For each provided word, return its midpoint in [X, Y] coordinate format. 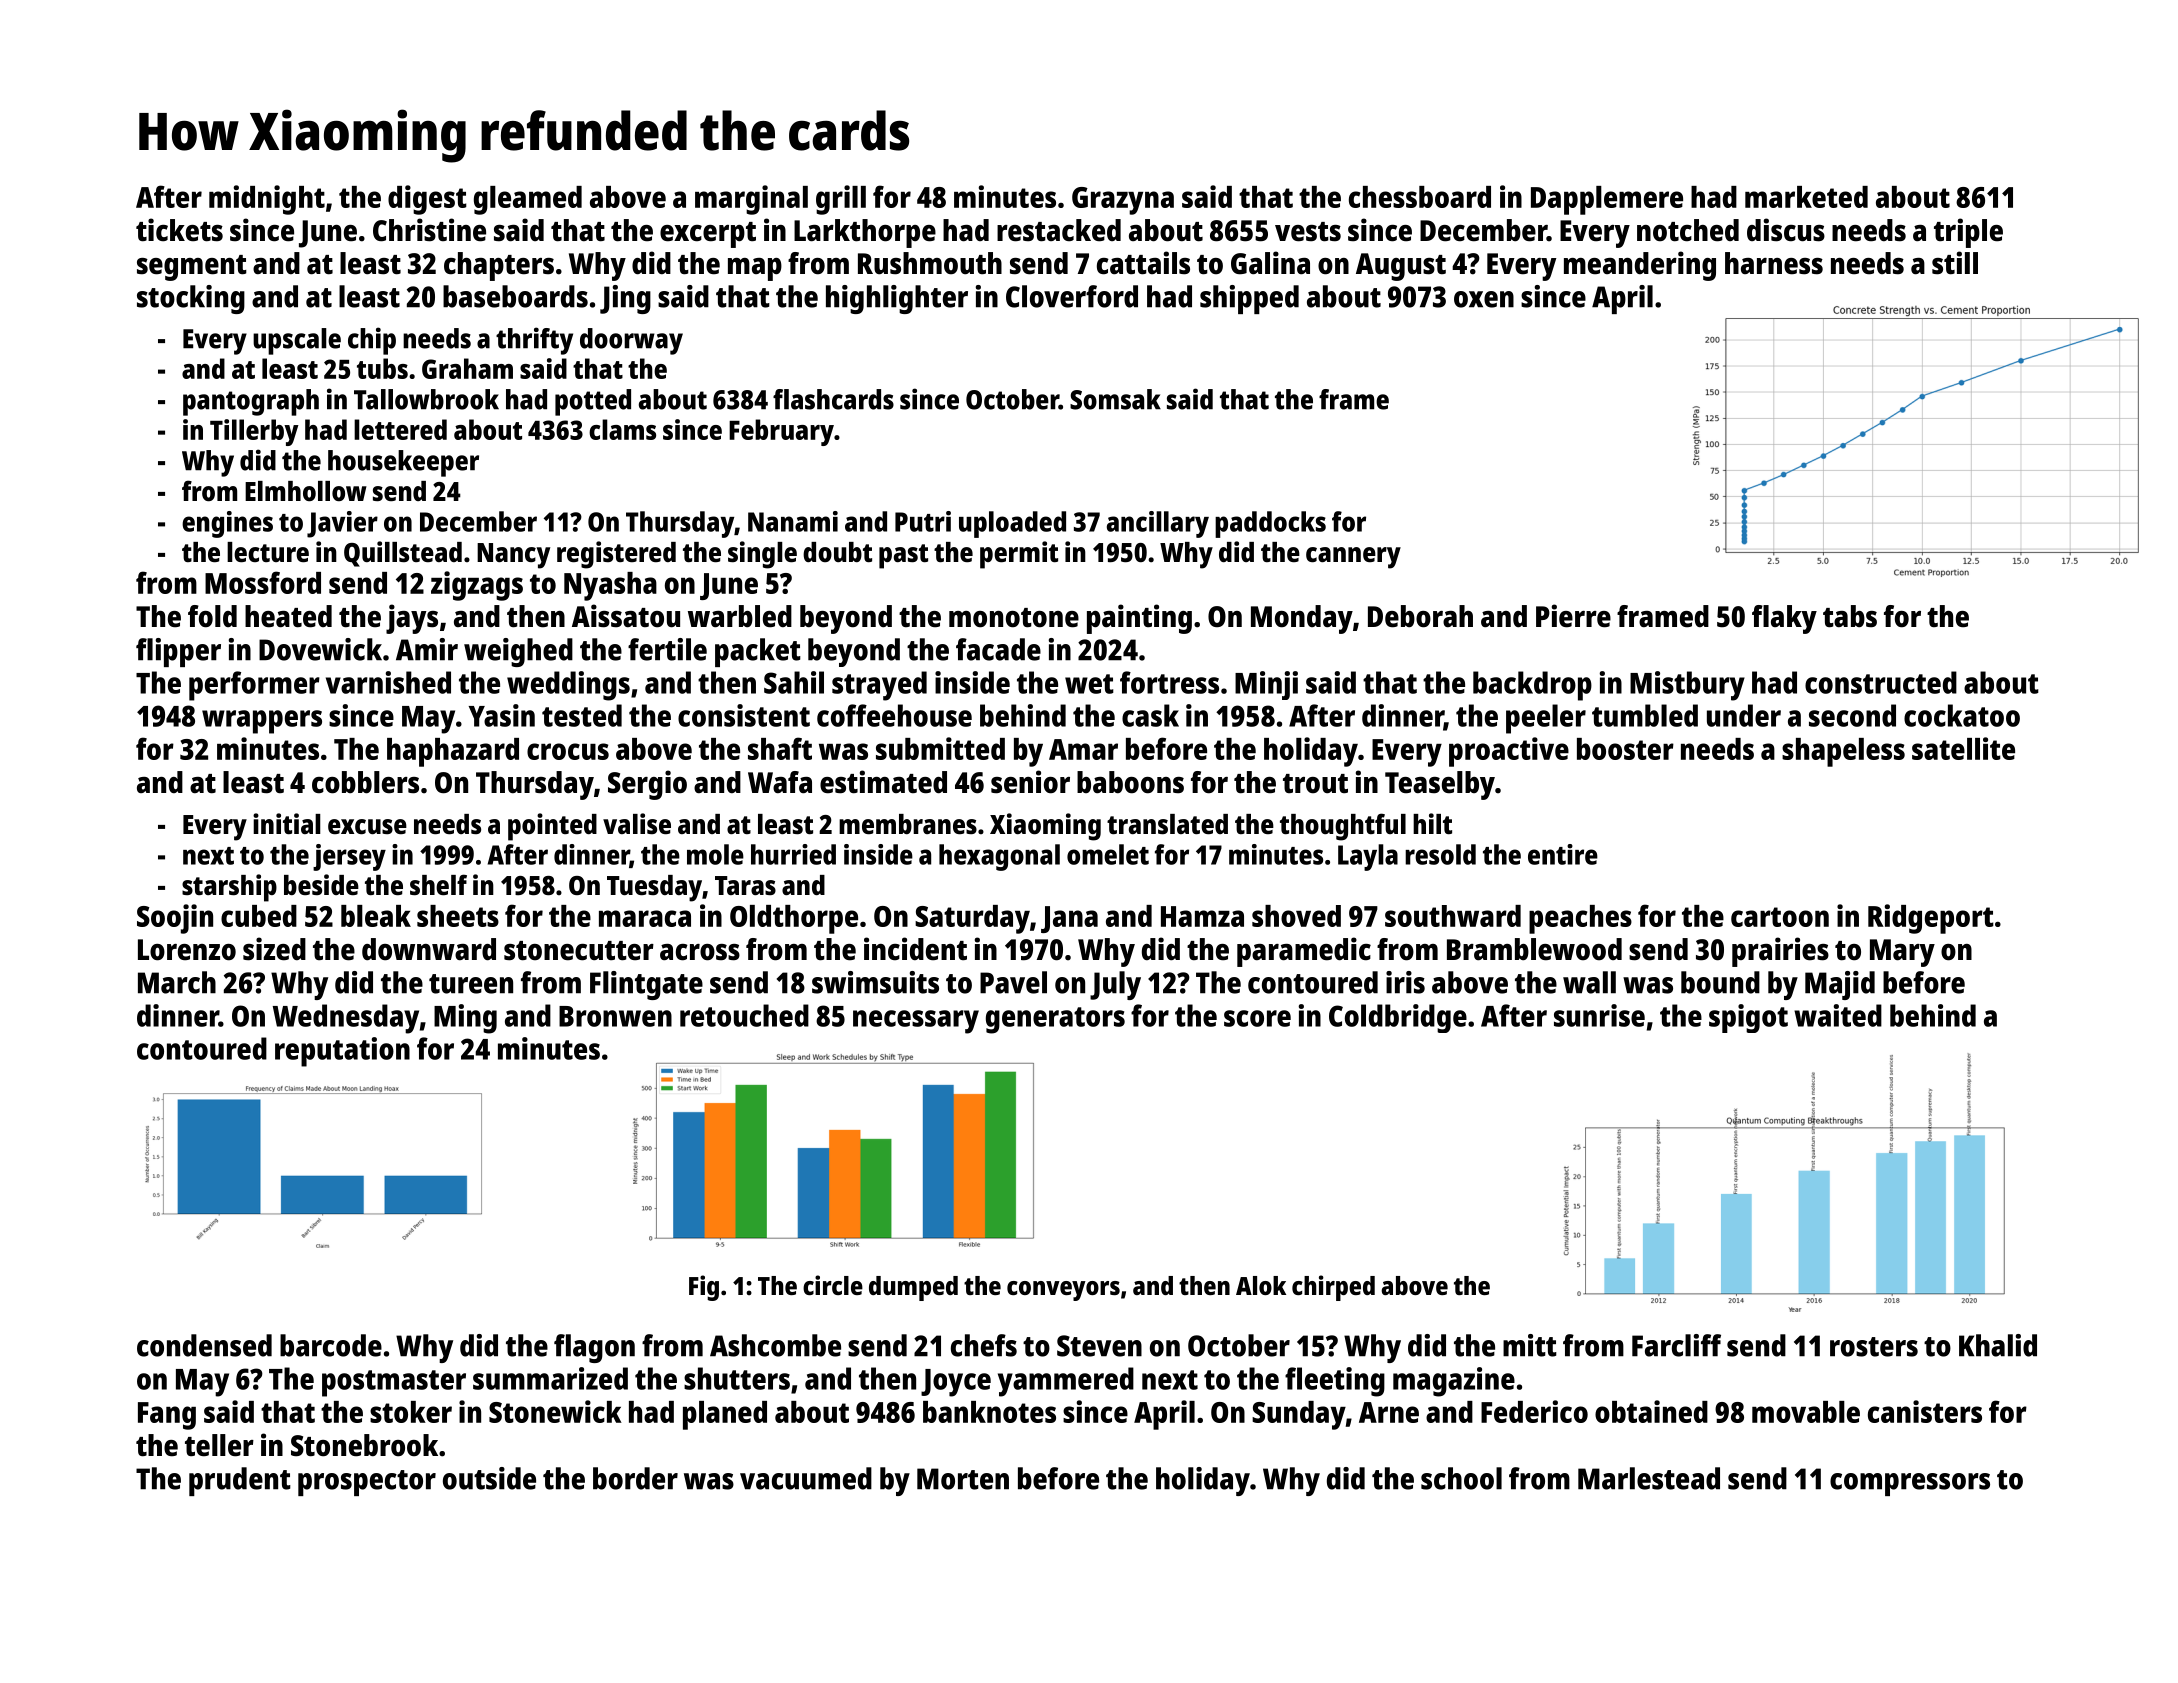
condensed [204, 1345]
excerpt [708, 235]
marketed [1806, 197]
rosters [1874, 1347]
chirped [1333, 1288]
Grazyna [1123, 201]
